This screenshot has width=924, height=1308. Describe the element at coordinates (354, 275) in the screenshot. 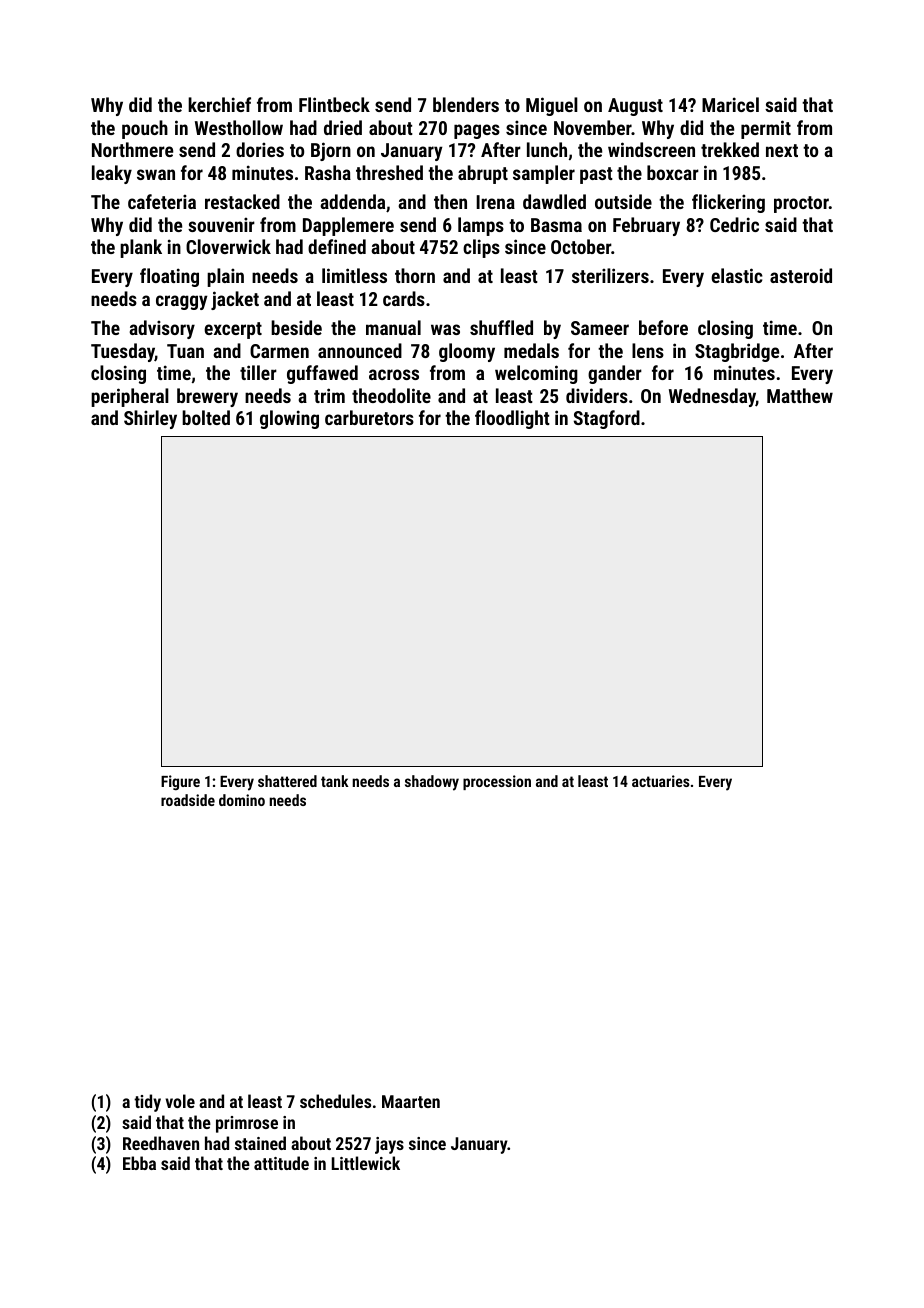

I see `limitless` at that location.
